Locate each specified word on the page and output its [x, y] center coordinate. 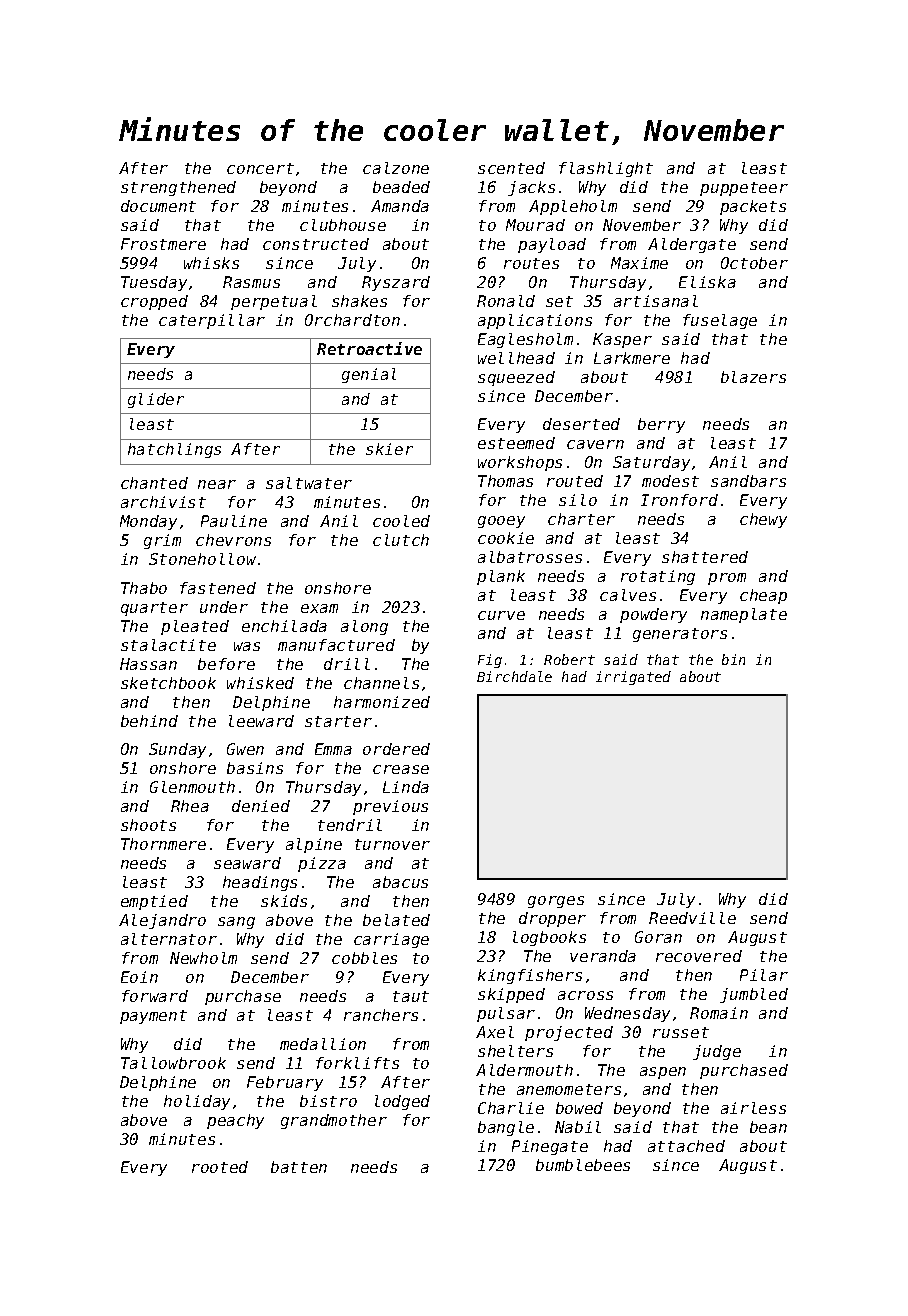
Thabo [144, 588]
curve [501, 615]
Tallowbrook [173, 1063]
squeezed [516, 378]
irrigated [633, 678]
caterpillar [212, 321]
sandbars [748, 481]
